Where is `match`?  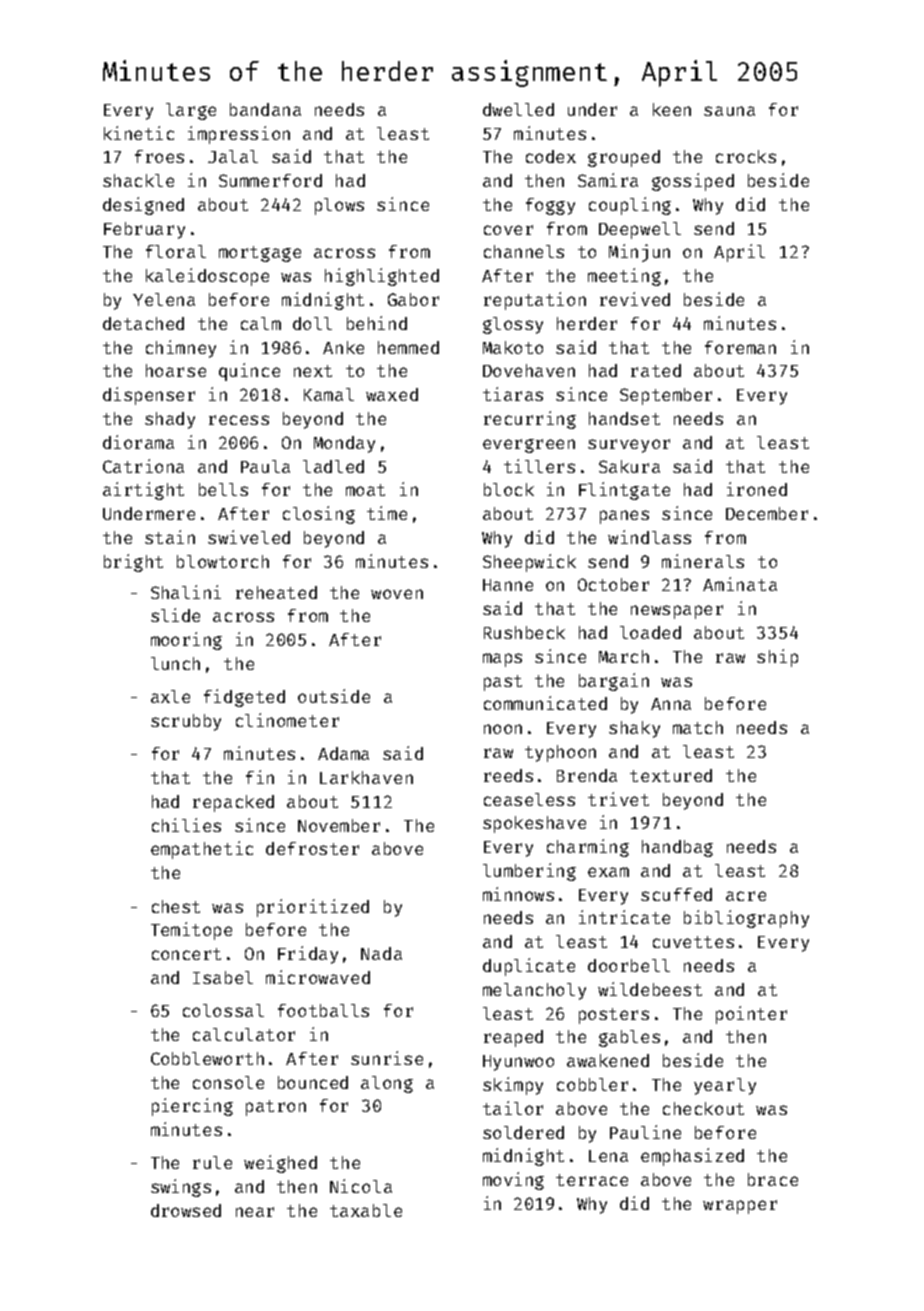 match is located at coordinates (698, 727).
